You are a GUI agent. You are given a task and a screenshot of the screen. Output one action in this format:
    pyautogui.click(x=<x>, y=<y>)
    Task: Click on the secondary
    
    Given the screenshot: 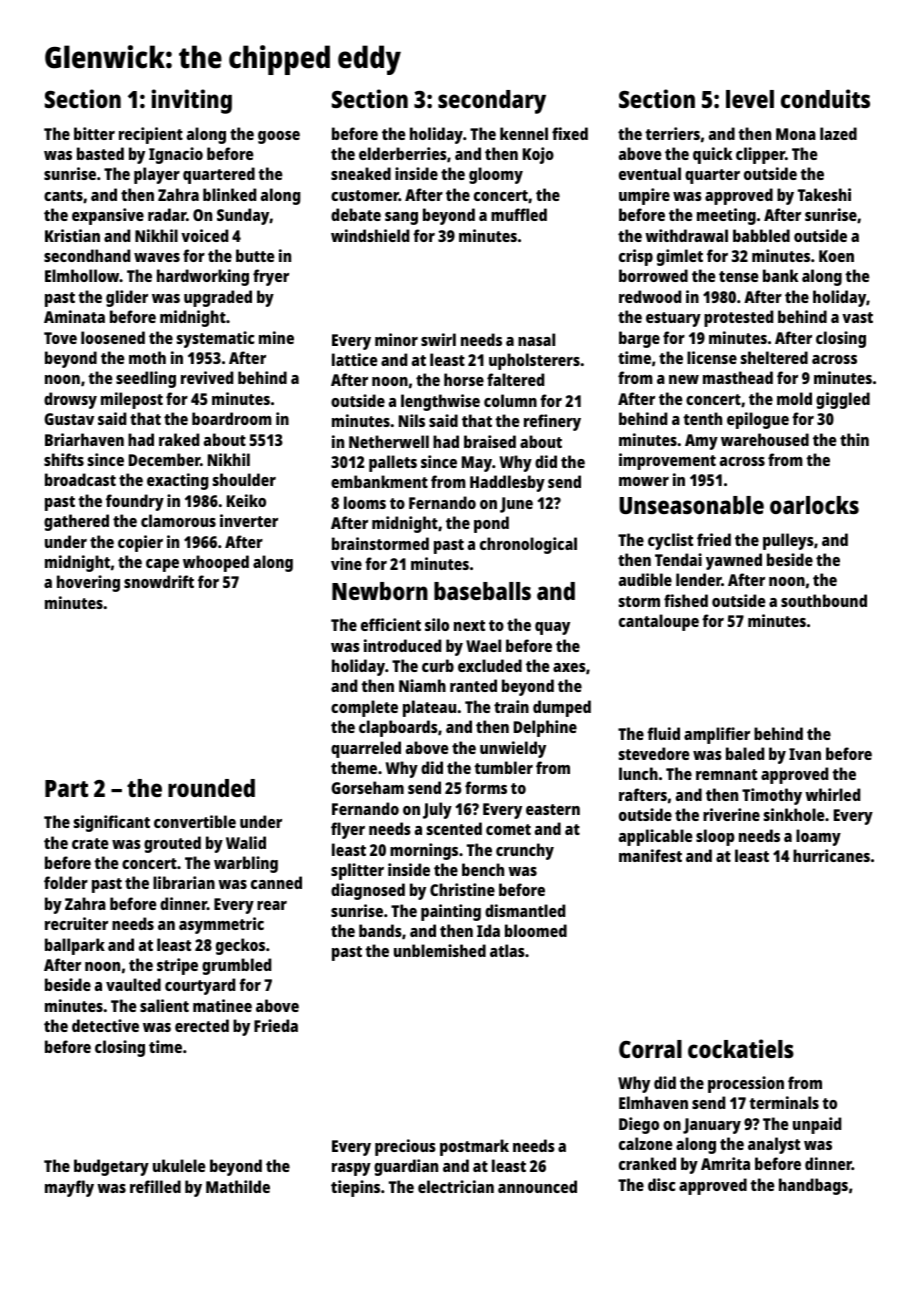 What is the action you would take?
    pyautogui.click(x=492, y=102)
